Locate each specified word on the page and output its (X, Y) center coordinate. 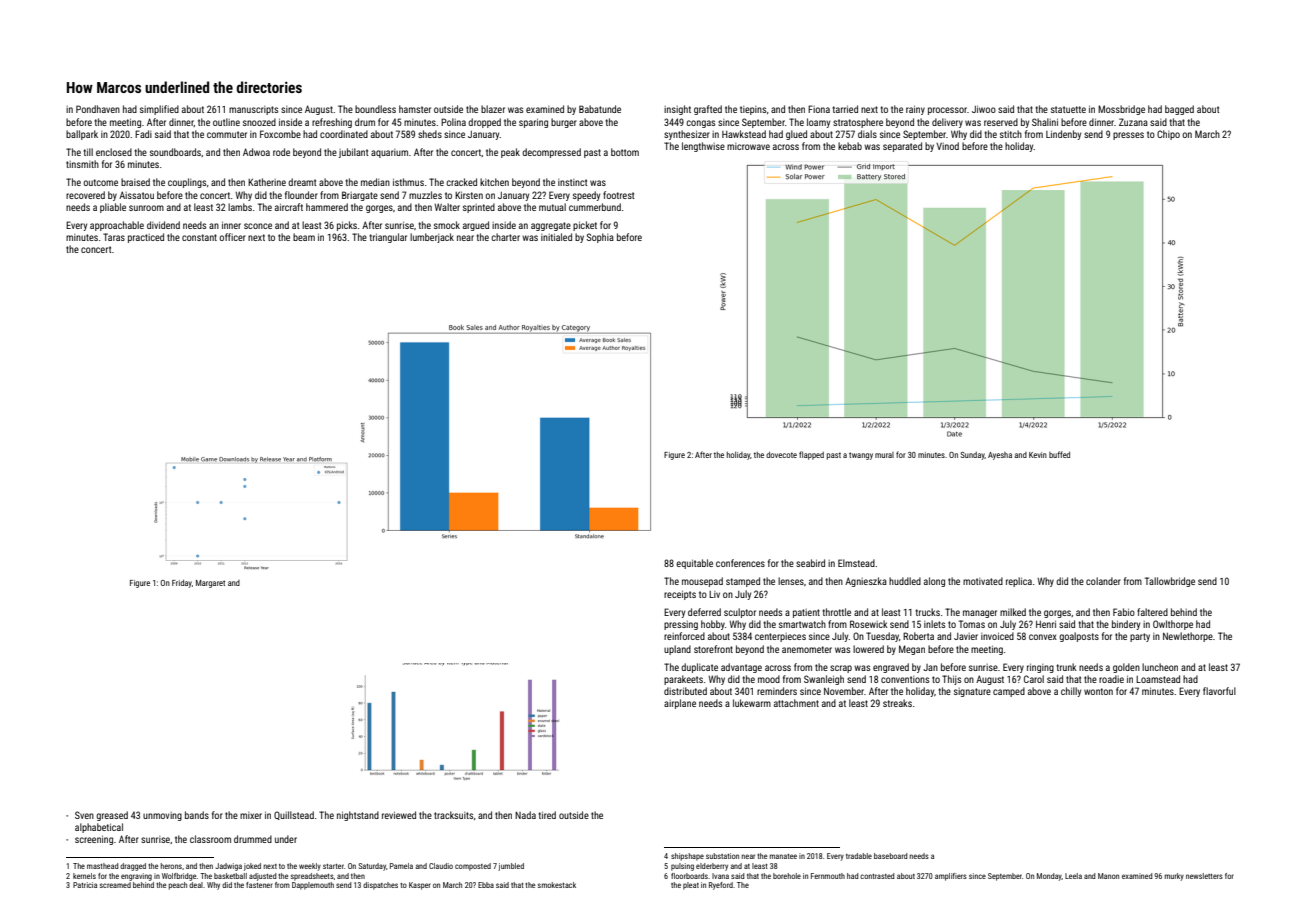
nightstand (358, 816)
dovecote (781, 454)
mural (884, 455)
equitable (694, 564)
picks (347, 226)
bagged (1179, 110)
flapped (811, 455)
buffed (1059, 454)
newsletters (1204, 876)
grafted (708, 110)
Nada (525, 815)
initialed (556, 237)
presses (1128, 136)
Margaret (210, 584)
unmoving (162, 816)
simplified (159, 110)
